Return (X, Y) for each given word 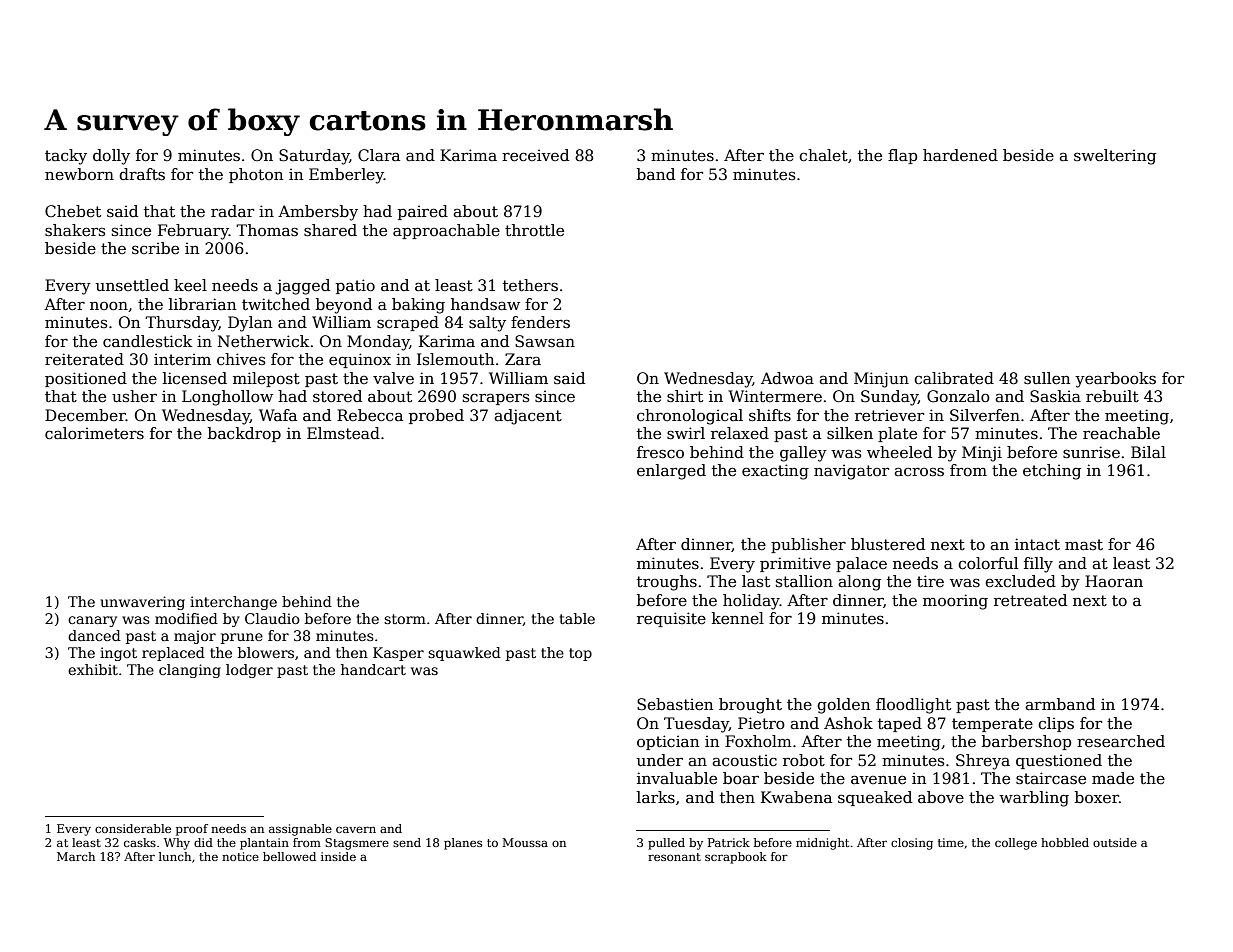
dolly (111, 157)
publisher (808, 545)
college (1016, 844)
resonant (674, 857)
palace (861, 564)
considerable (133, 828)
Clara (379, 155)
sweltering (1115, 157)
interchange (233, 603)
